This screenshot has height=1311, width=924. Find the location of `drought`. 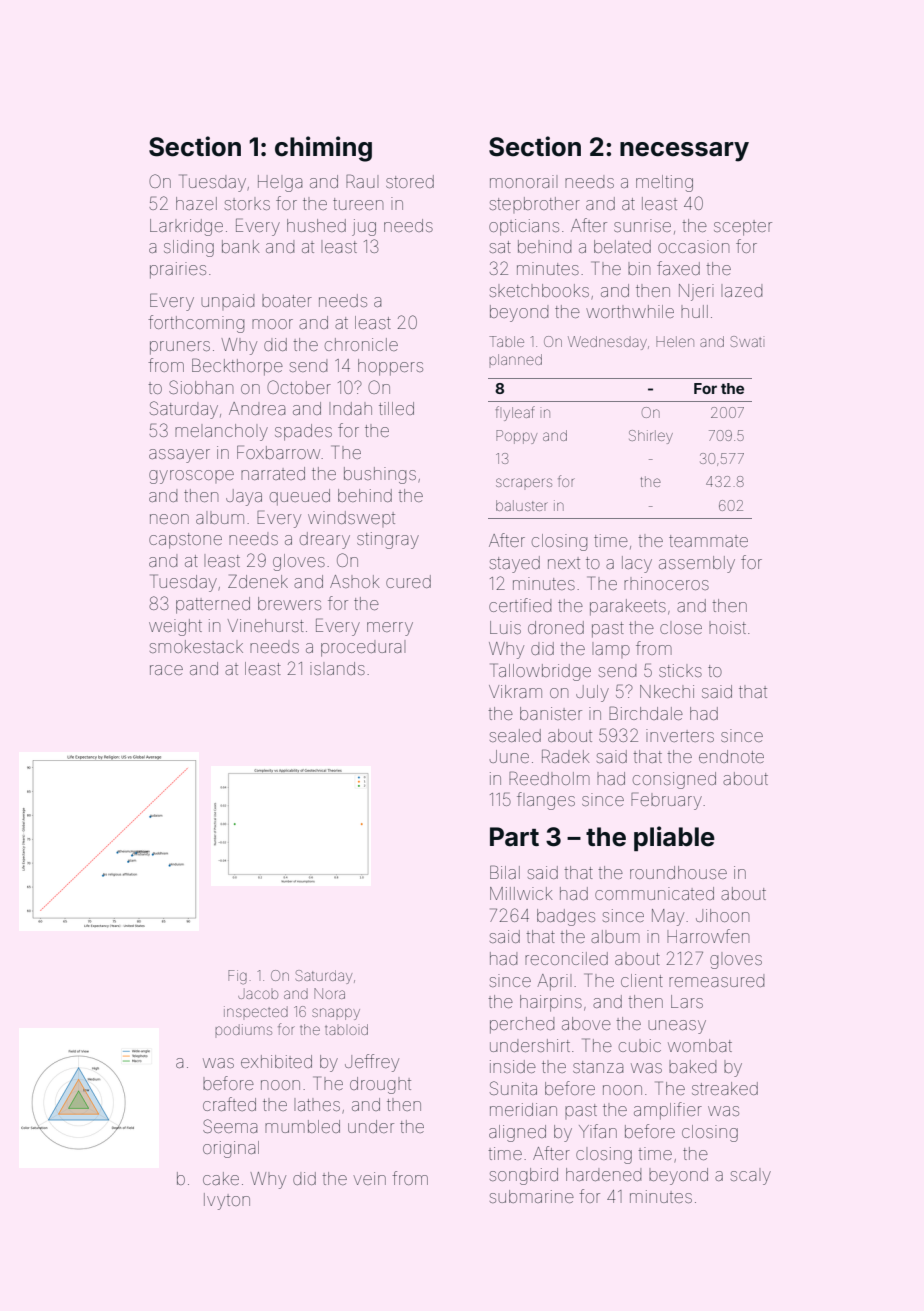

drought is located at coordinates (380, 1085).
